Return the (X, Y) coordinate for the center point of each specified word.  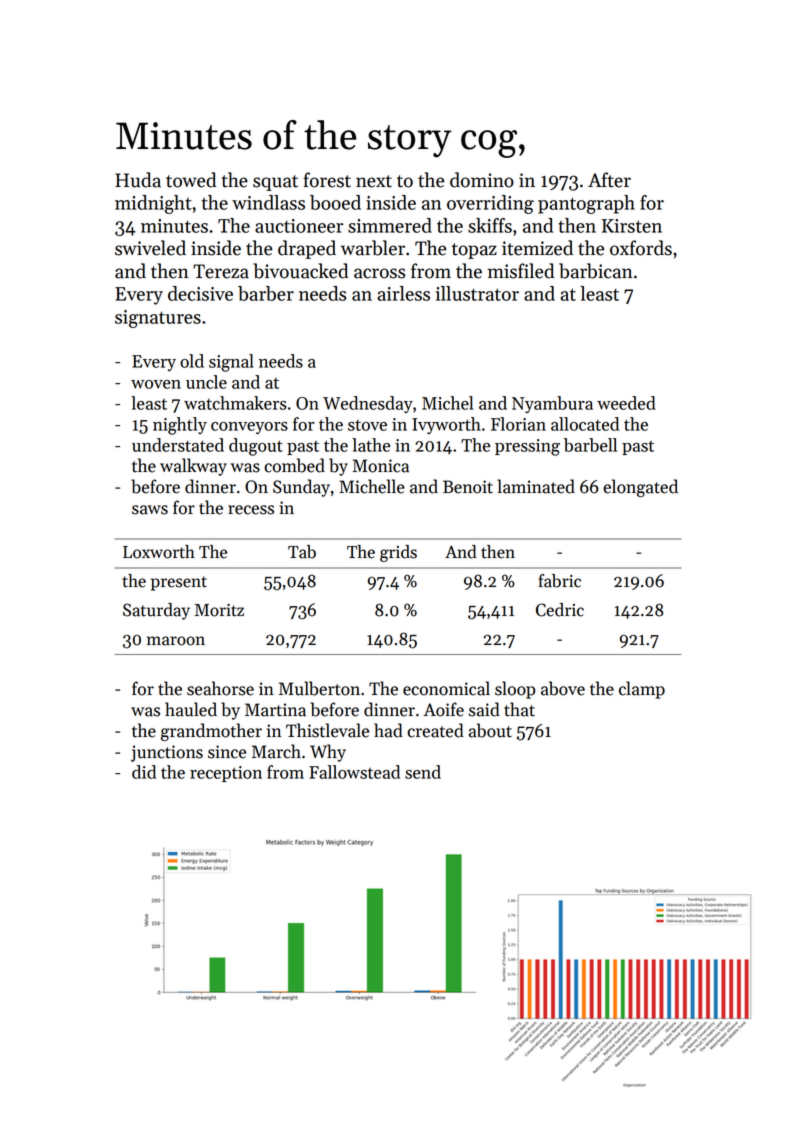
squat (275, 183)
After (609, 180)
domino (482, 180)
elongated (640, 488)
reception (226, 774)
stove (367, 425)
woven (156, 384)
